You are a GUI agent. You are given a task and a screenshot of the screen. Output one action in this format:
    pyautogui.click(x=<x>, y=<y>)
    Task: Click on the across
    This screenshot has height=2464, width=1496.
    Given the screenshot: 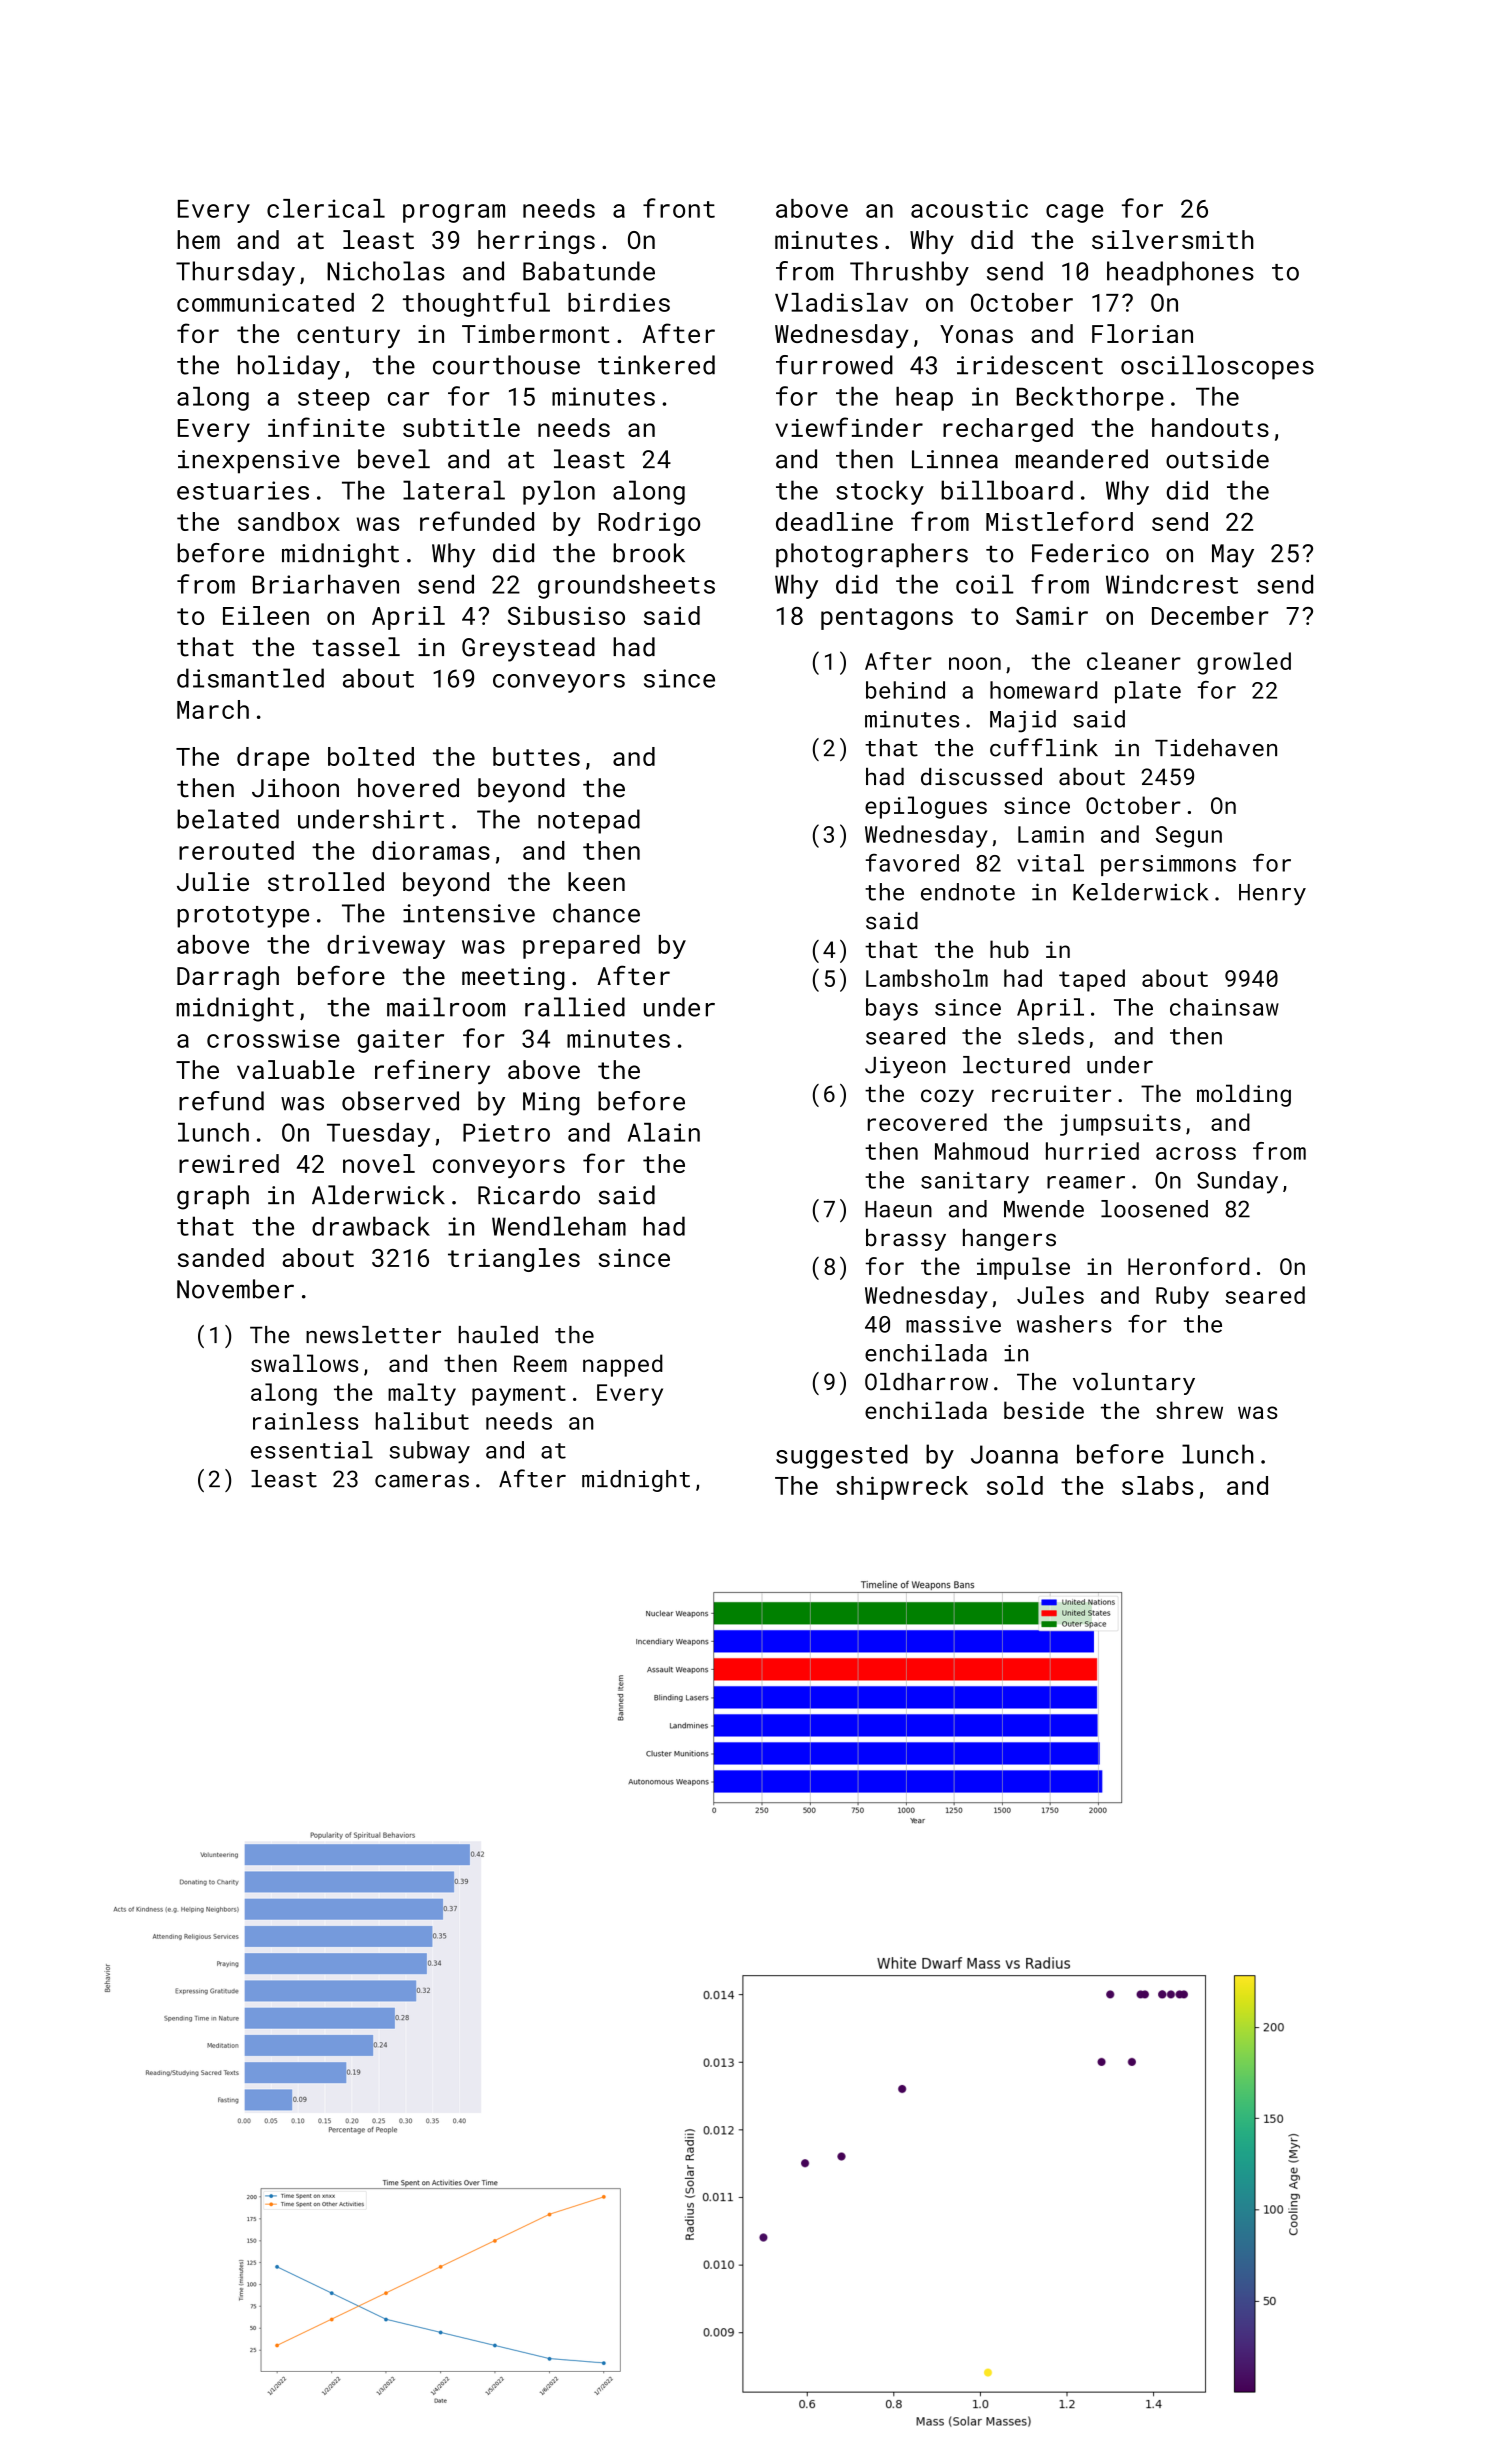 What is the action you would take?
    pyautogui.click(x=1196, y=1153)
